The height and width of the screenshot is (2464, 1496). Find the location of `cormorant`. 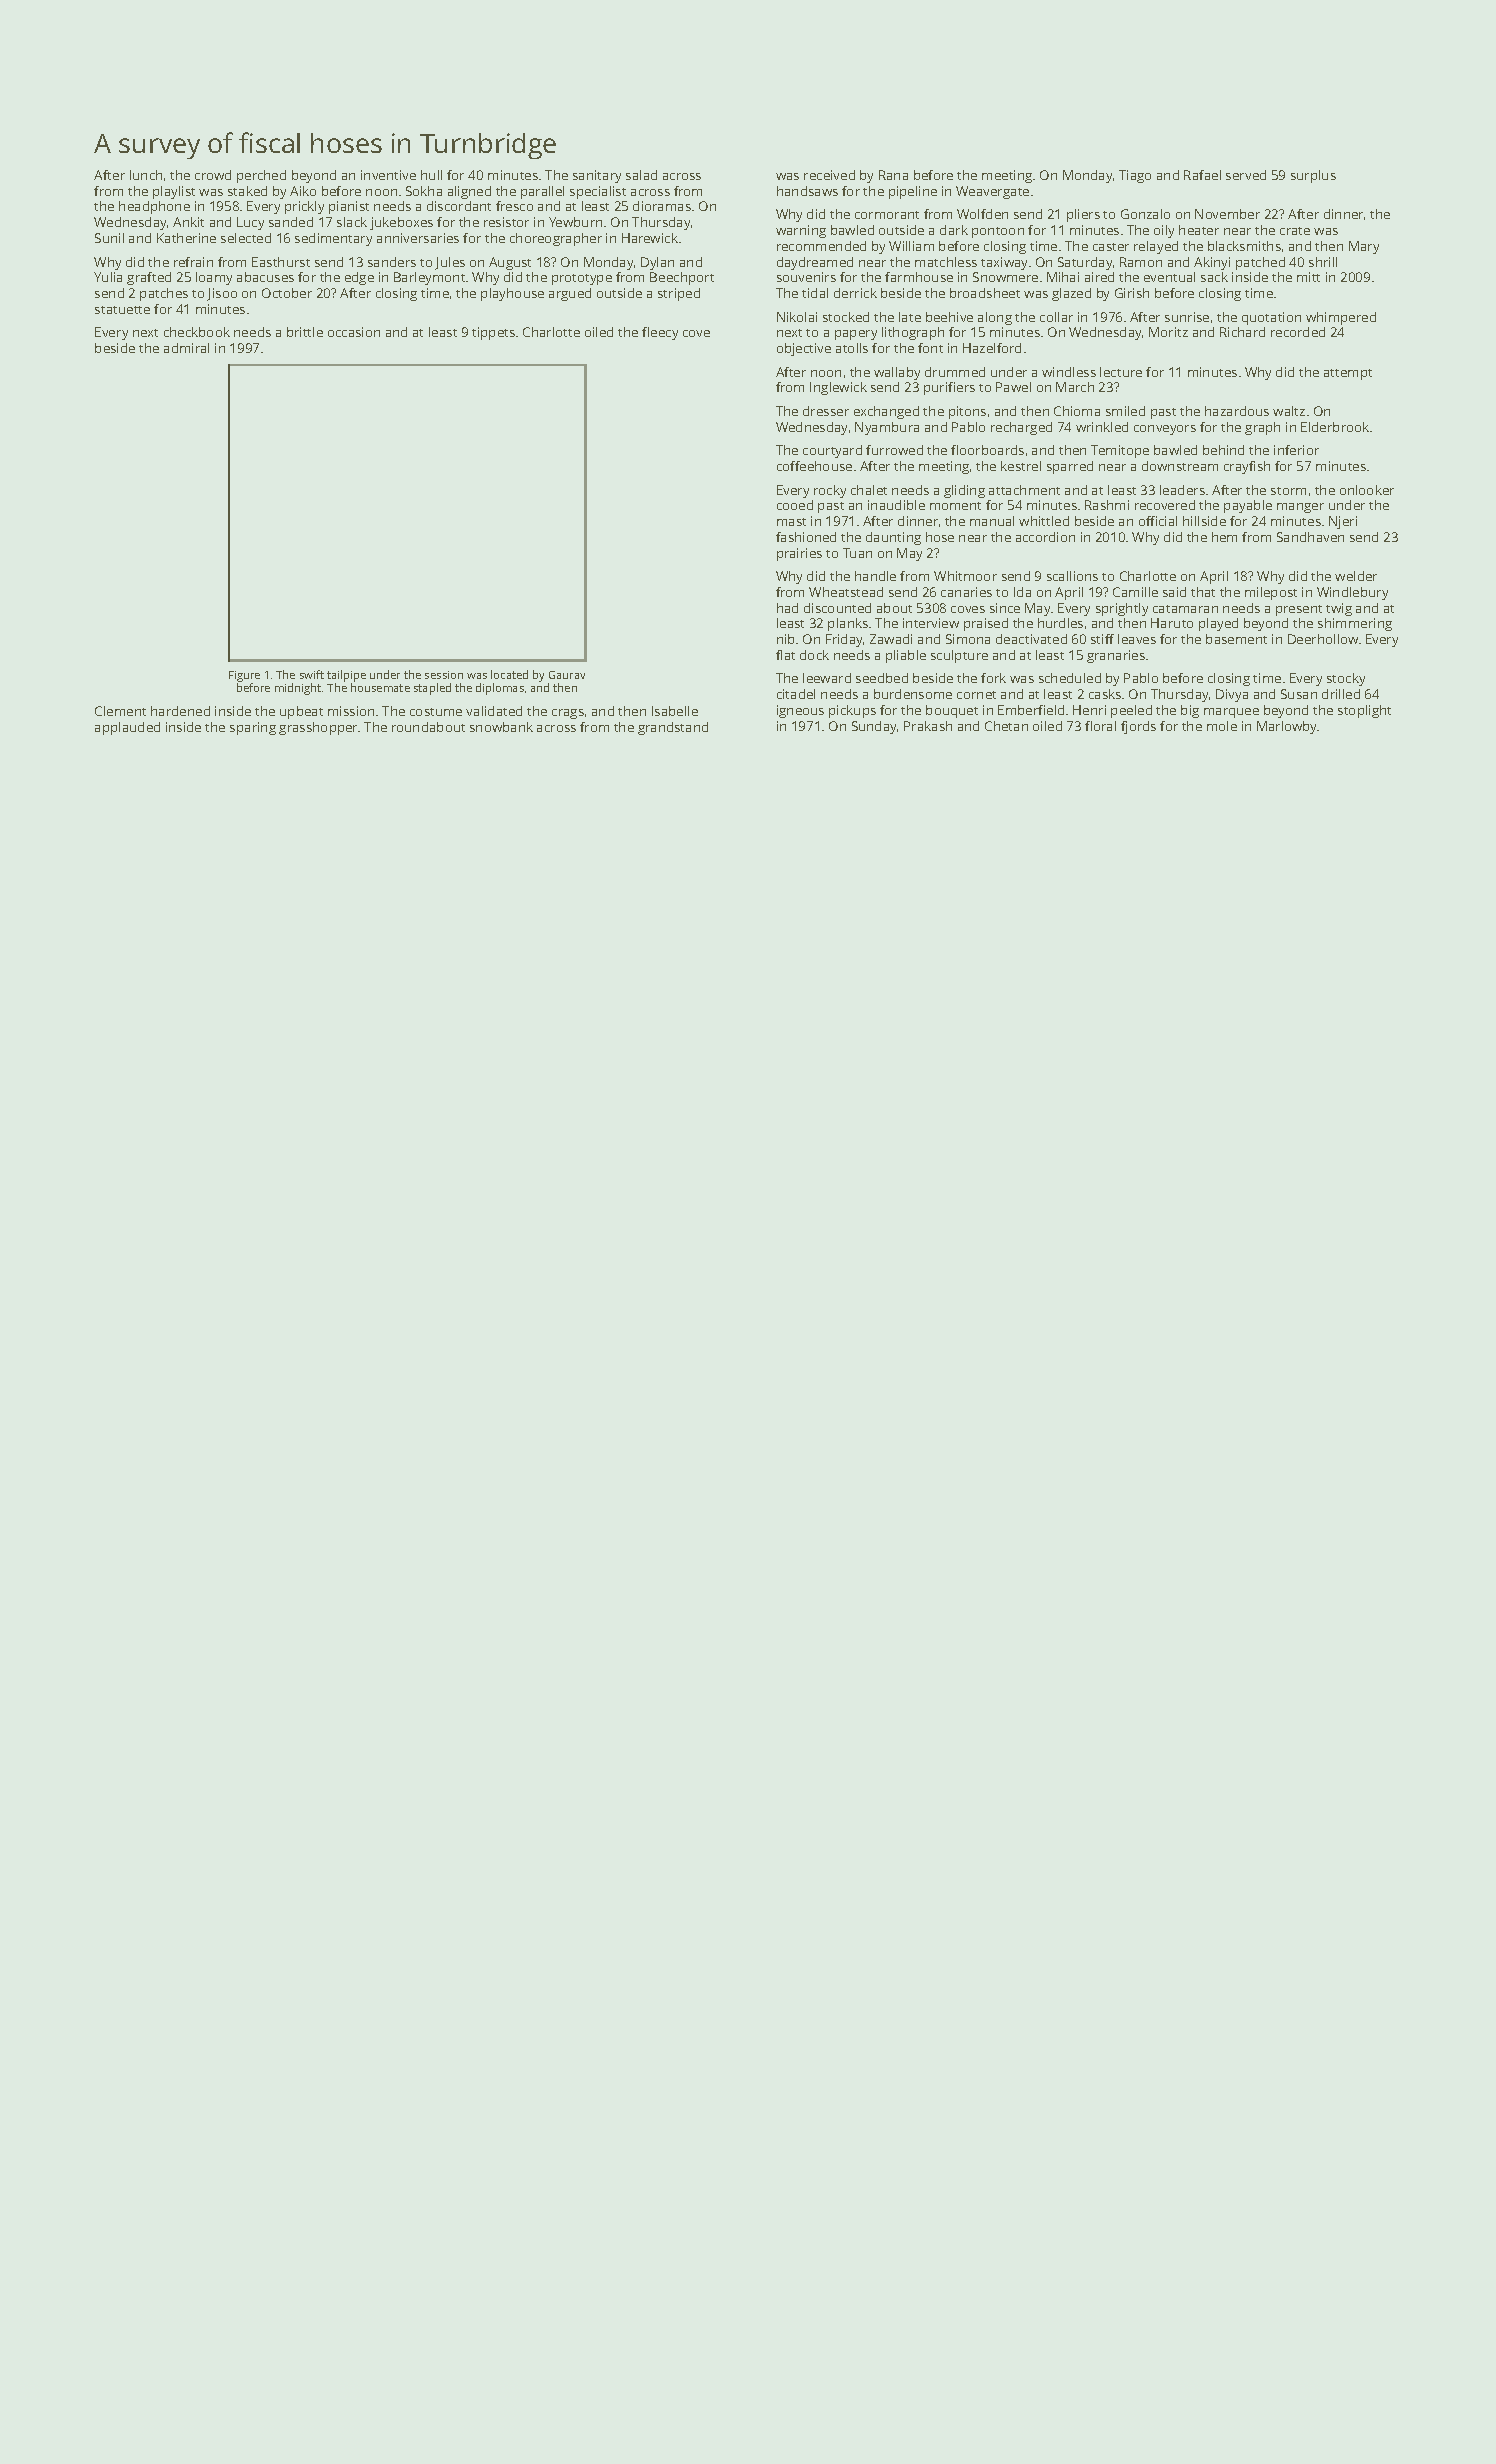

cormorant is located at coordinates (887, 215).
